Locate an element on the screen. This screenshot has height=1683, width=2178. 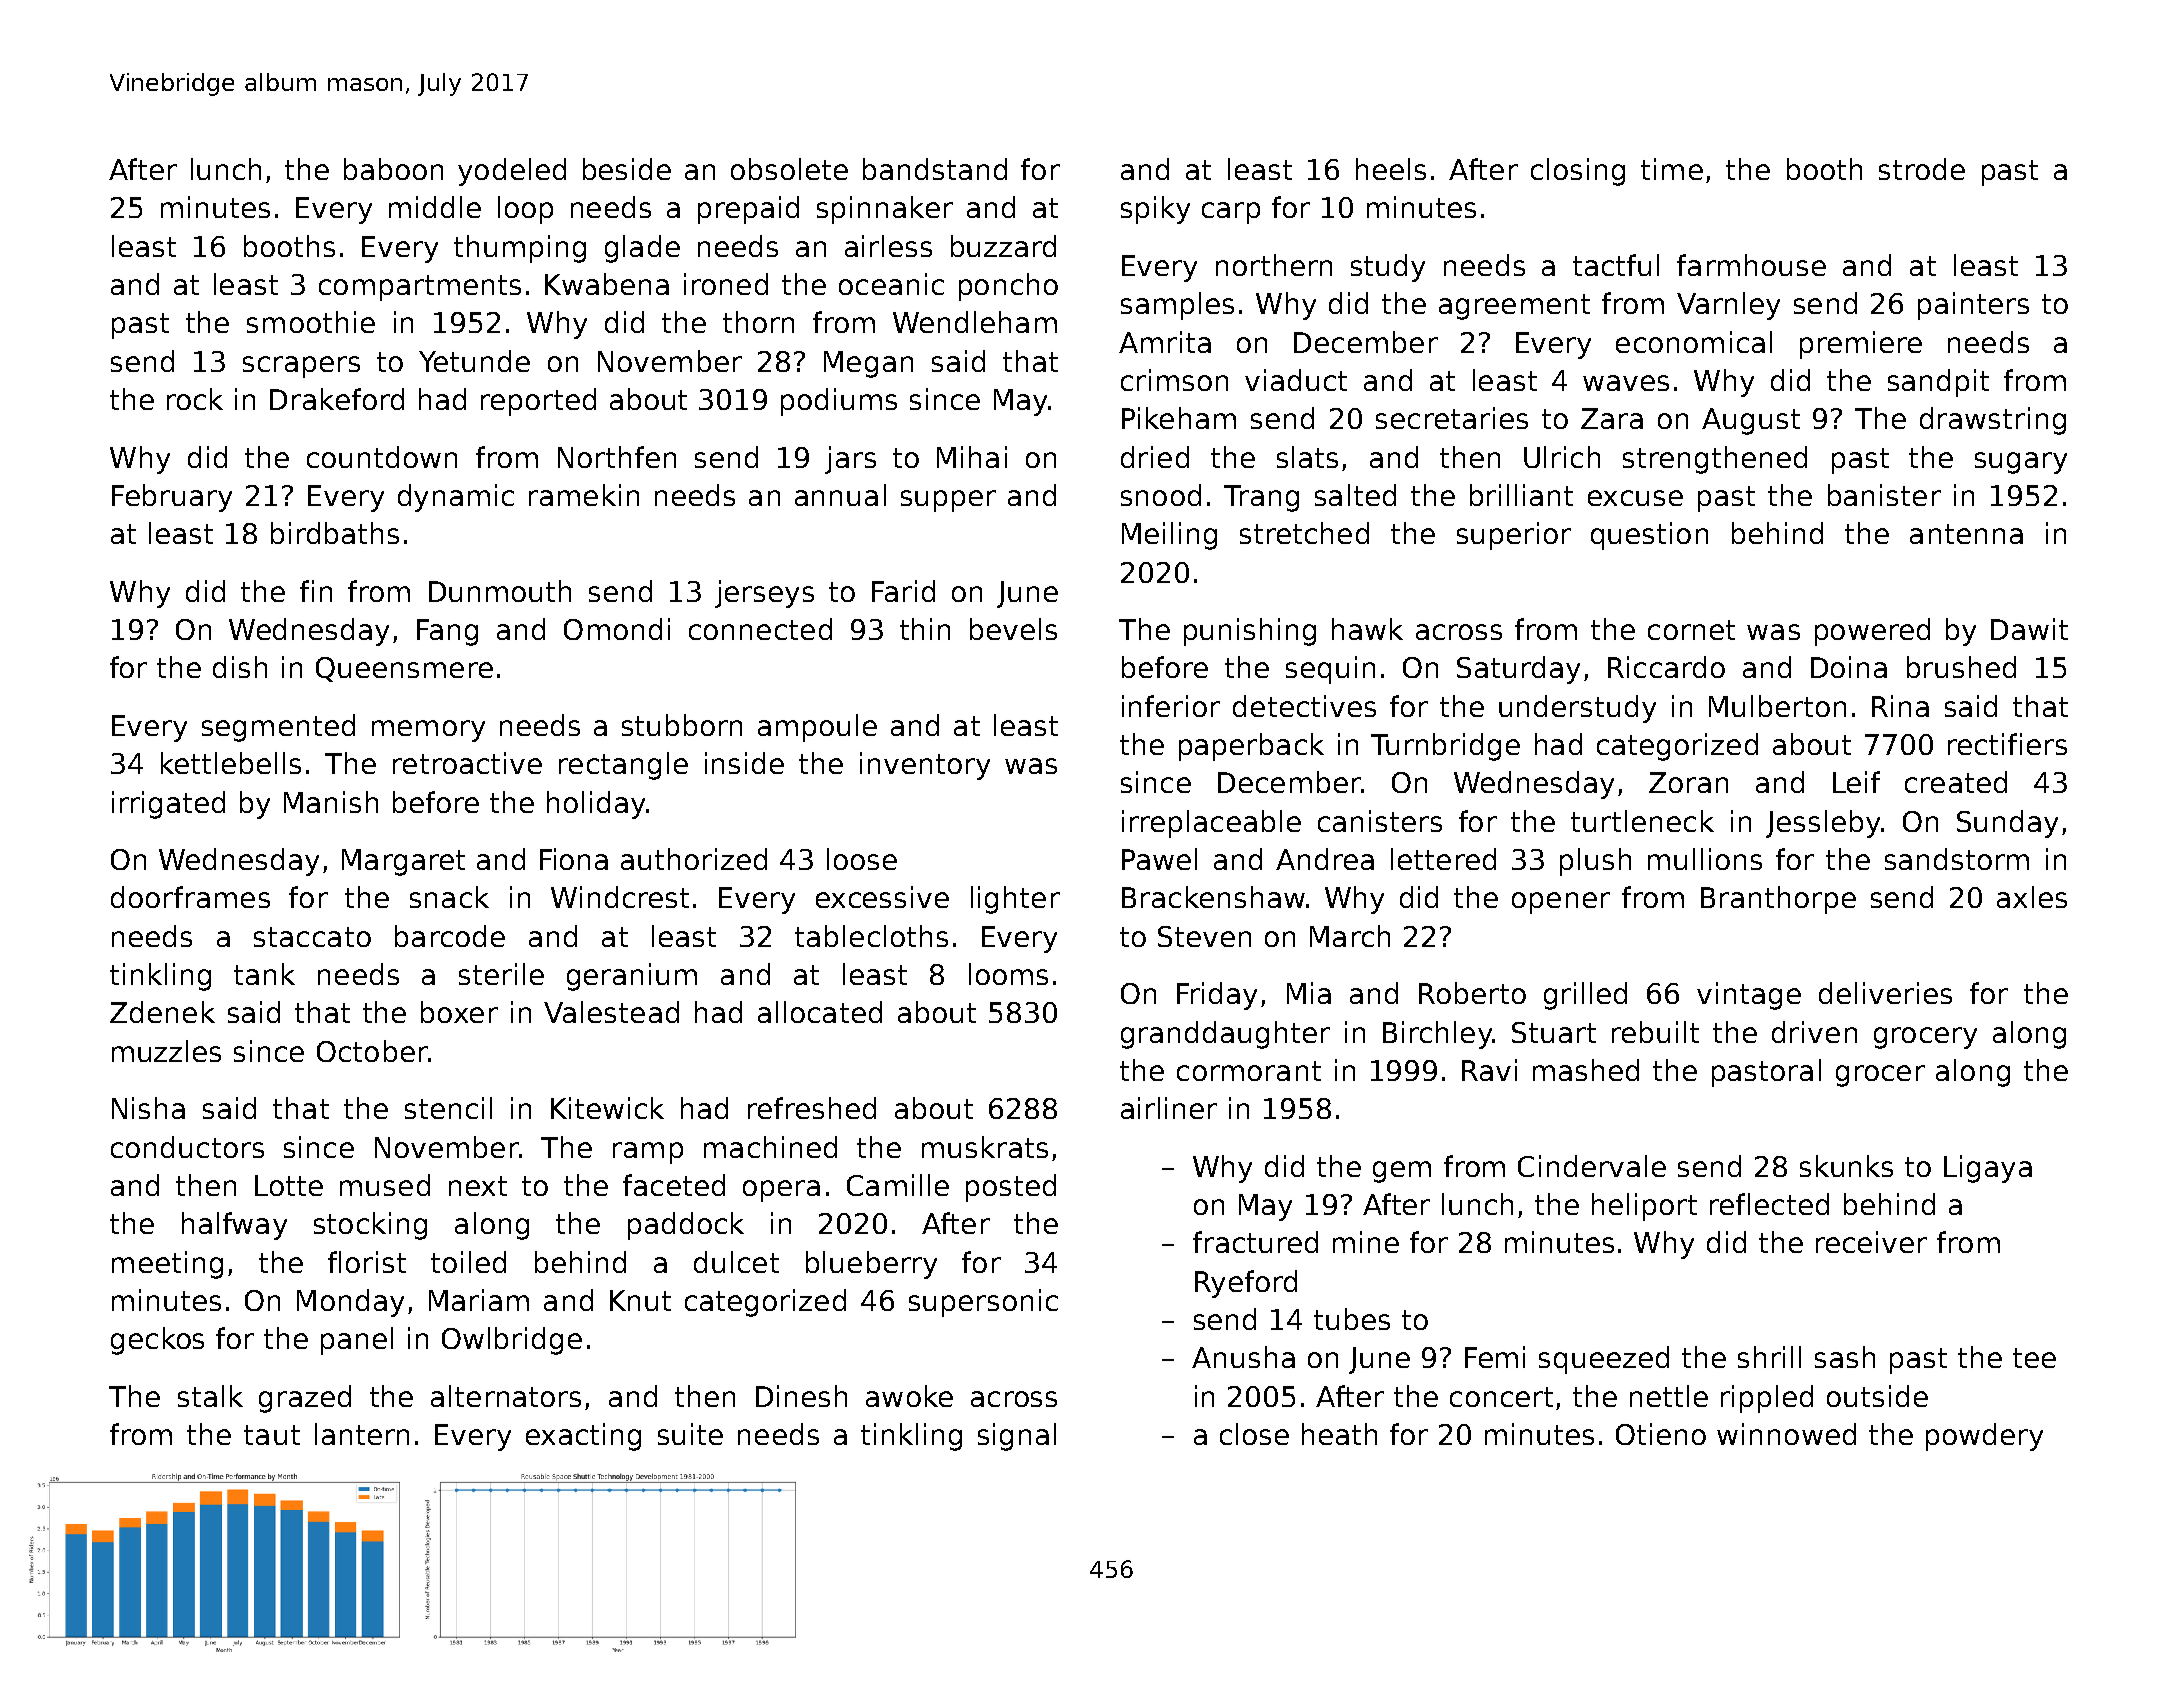
tactful is located at coordinates (1616, 265).
